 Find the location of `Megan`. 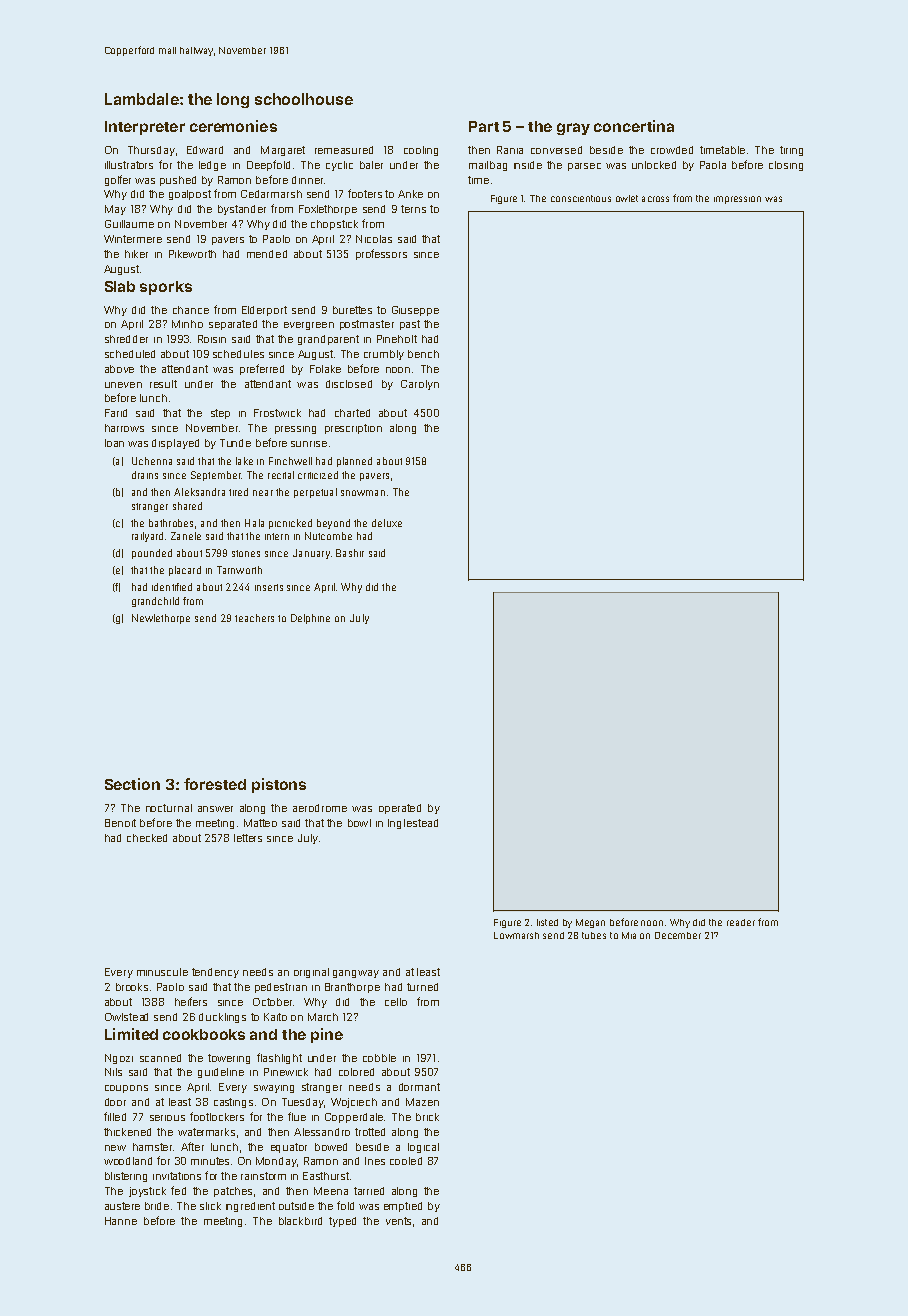

Megan is located at coordinates (590, 923).
